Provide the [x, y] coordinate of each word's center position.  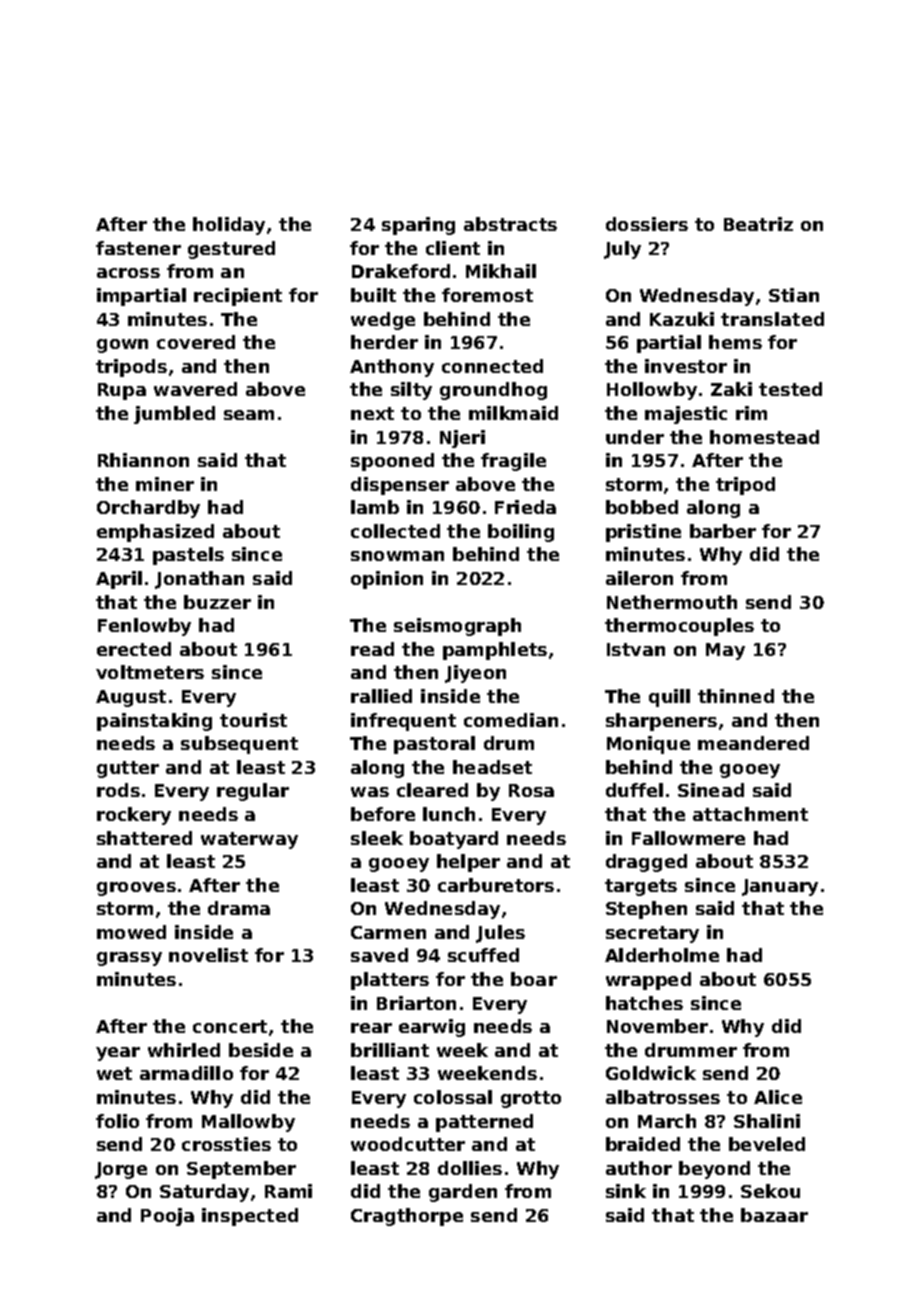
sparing [418, 226]
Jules [500, 934]
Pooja [167, 1217]
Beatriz [758, 224]
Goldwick [651, 1073]
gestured [231, 250]
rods [118, 790]
